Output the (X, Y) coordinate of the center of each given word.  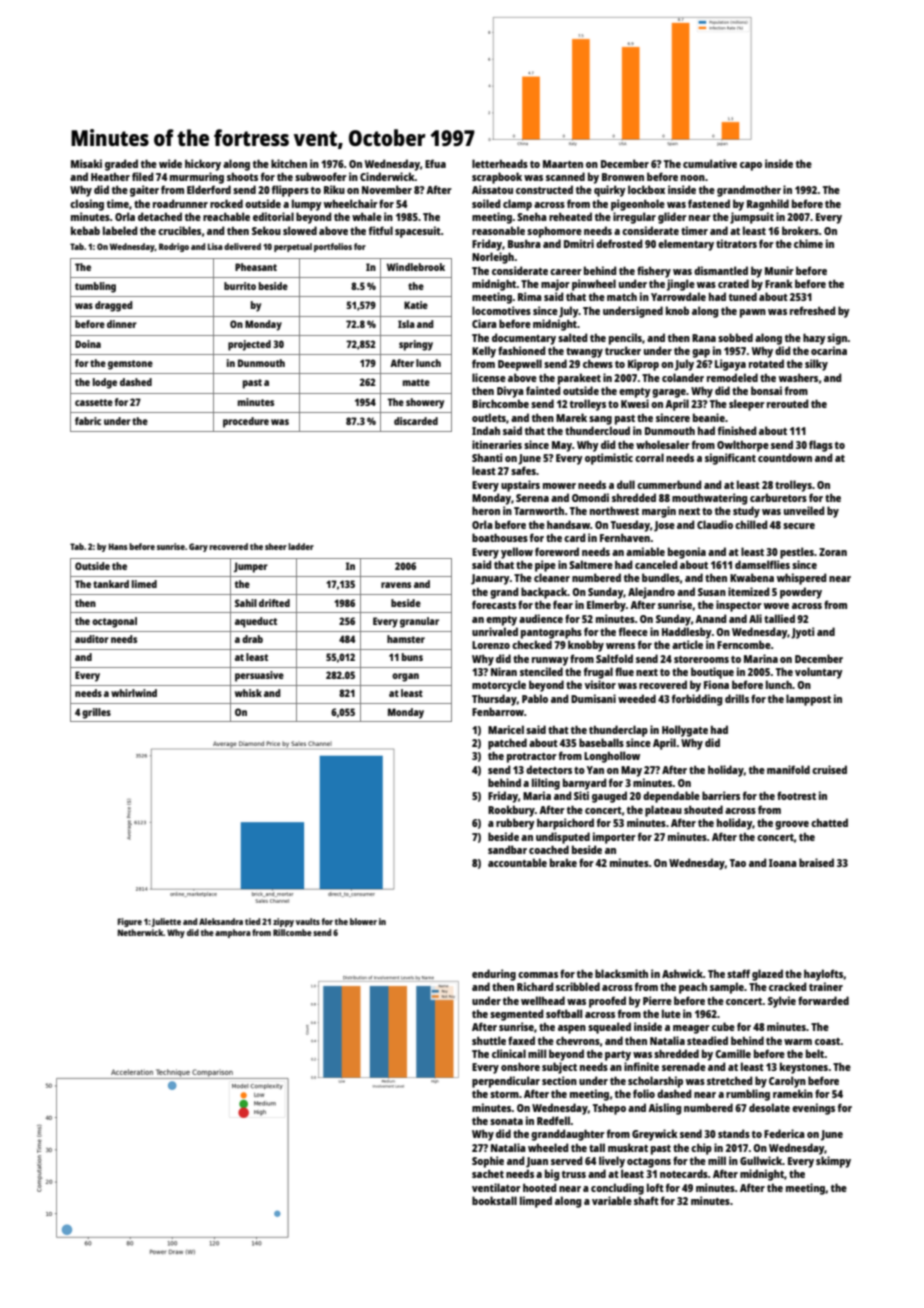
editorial (273, 216)
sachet (488, 1174)
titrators (736, 243)
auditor (92, 639)
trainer (826, 986)
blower (363, 921)
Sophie (488, 1162)
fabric (88, 421)
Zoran (833, 552)
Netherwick (141, 932)
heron (486, 510)
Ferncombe (744, 644)
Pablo (535, 698)
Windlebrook (416, 267)
